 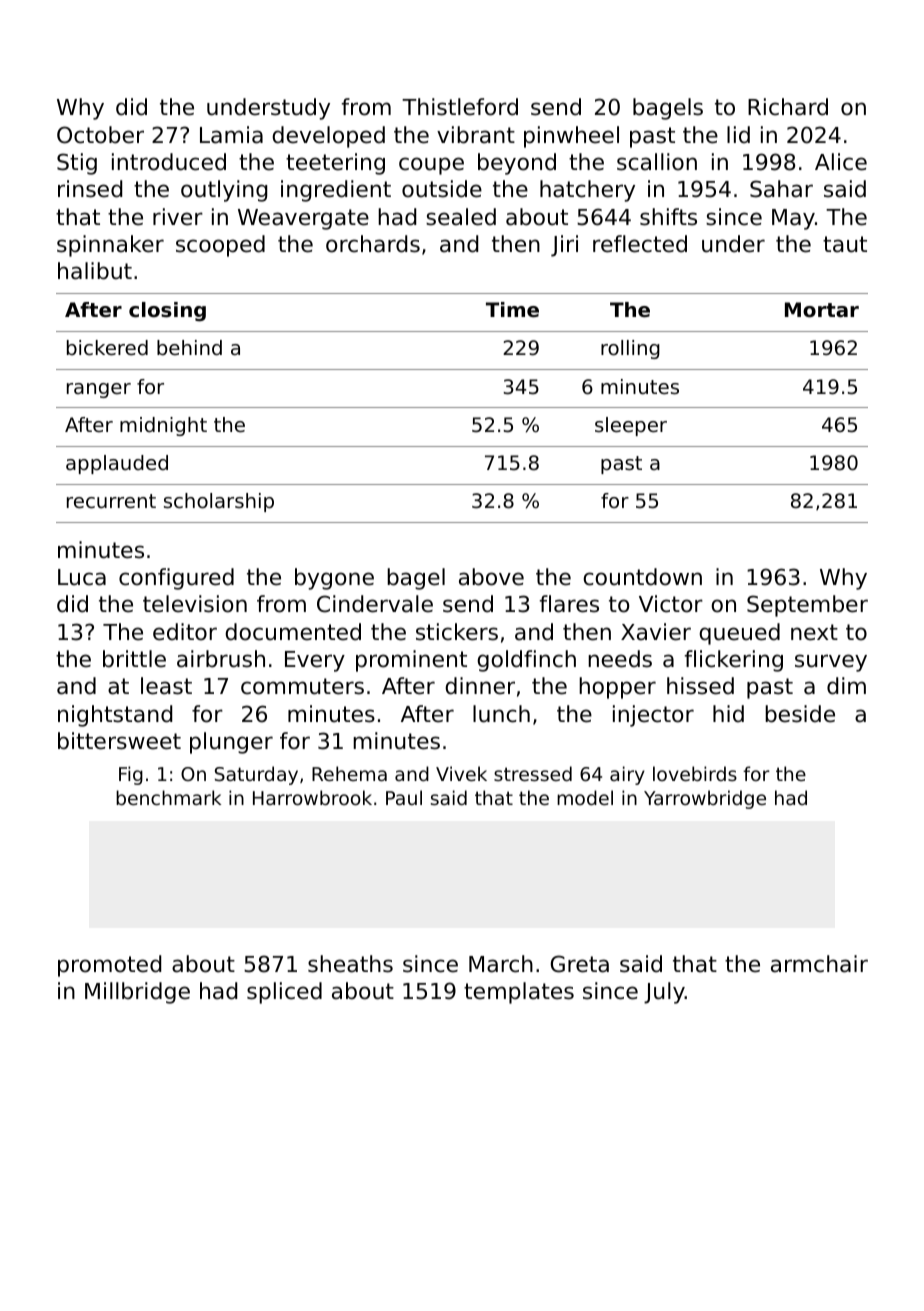 I want to click on stressed, so click(x=533, y=773).
